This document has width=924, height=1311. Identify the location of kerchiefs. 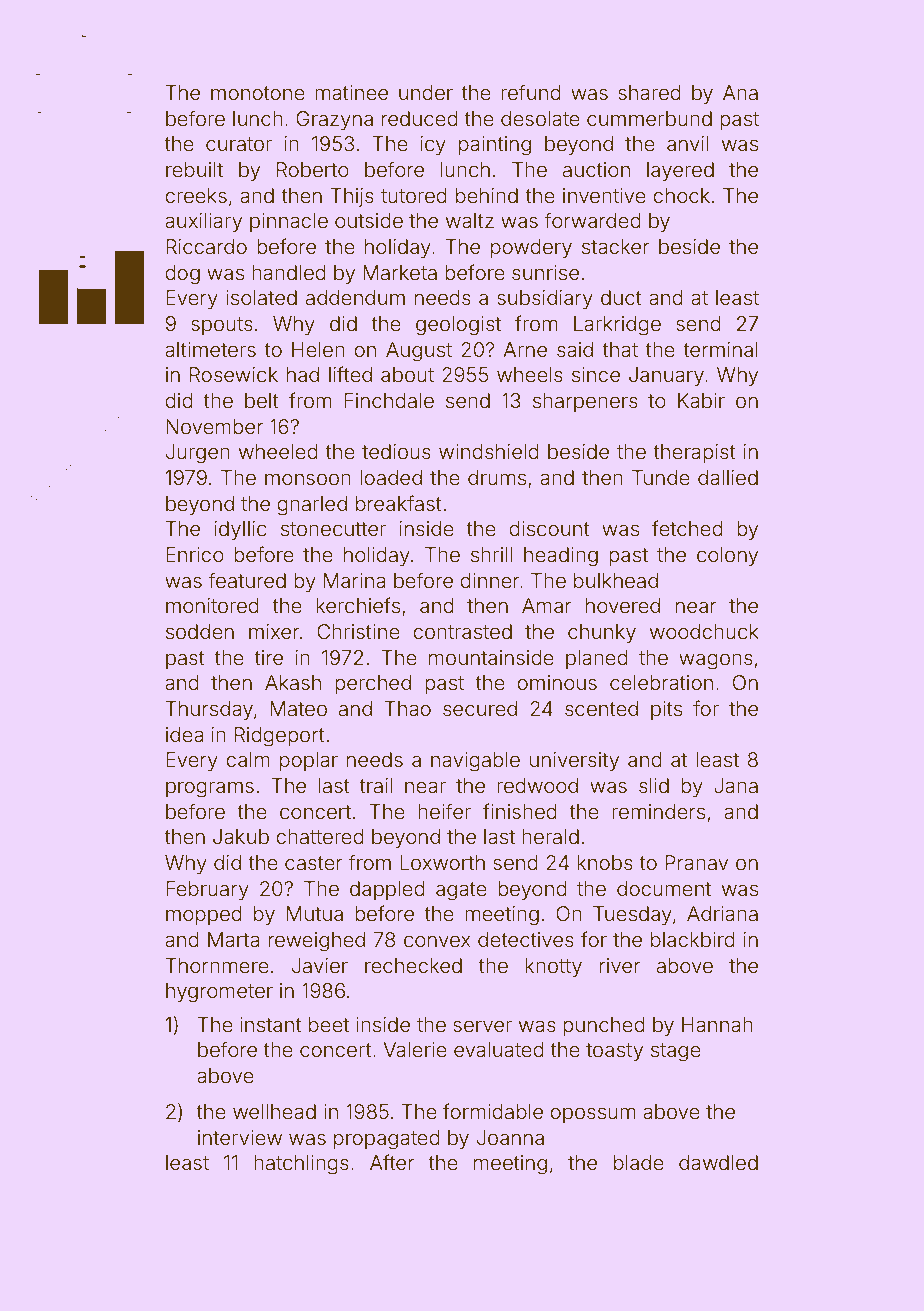
(358, 605).
